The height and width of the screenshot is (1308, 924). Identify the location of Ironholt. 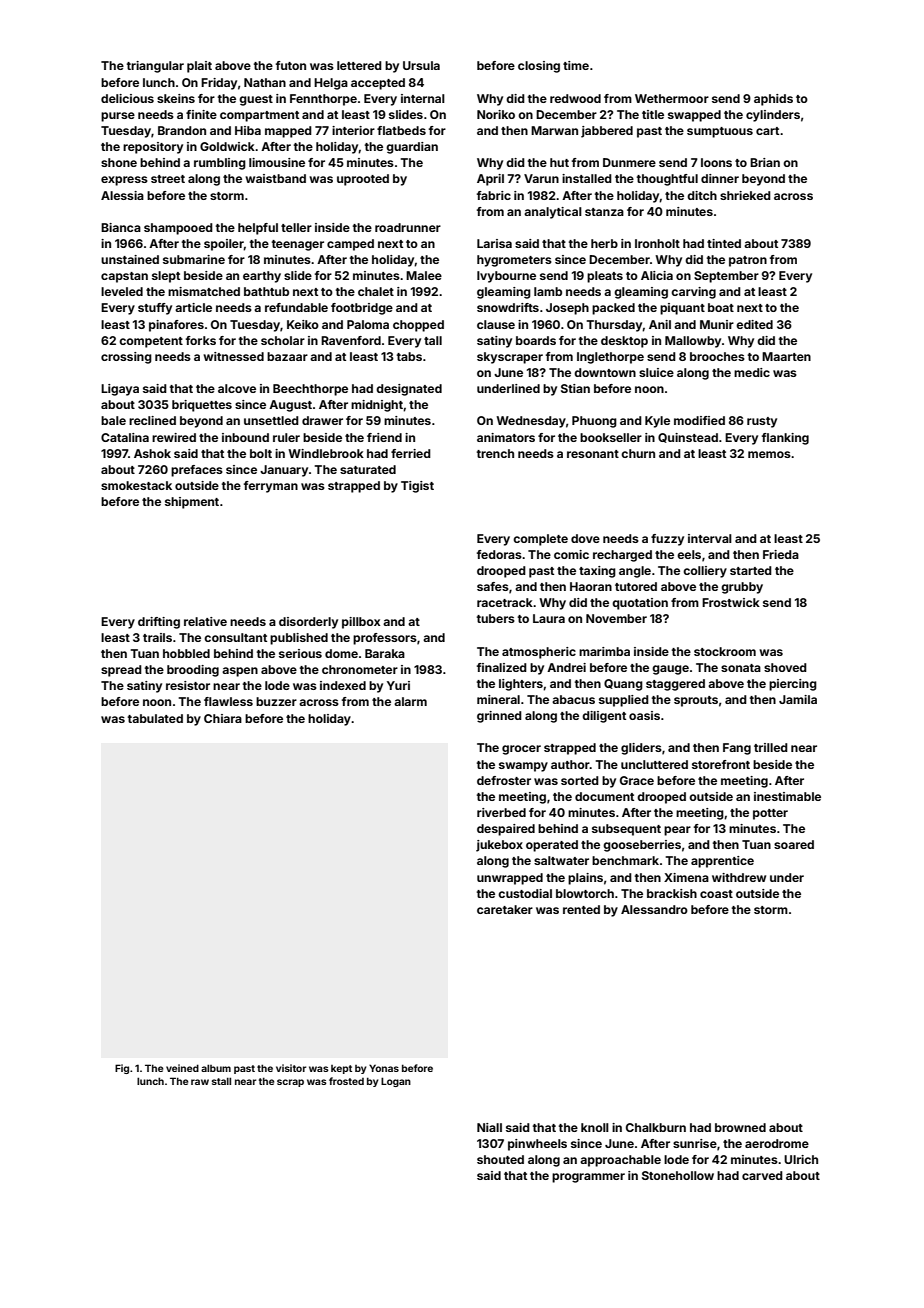
(657, 243).
